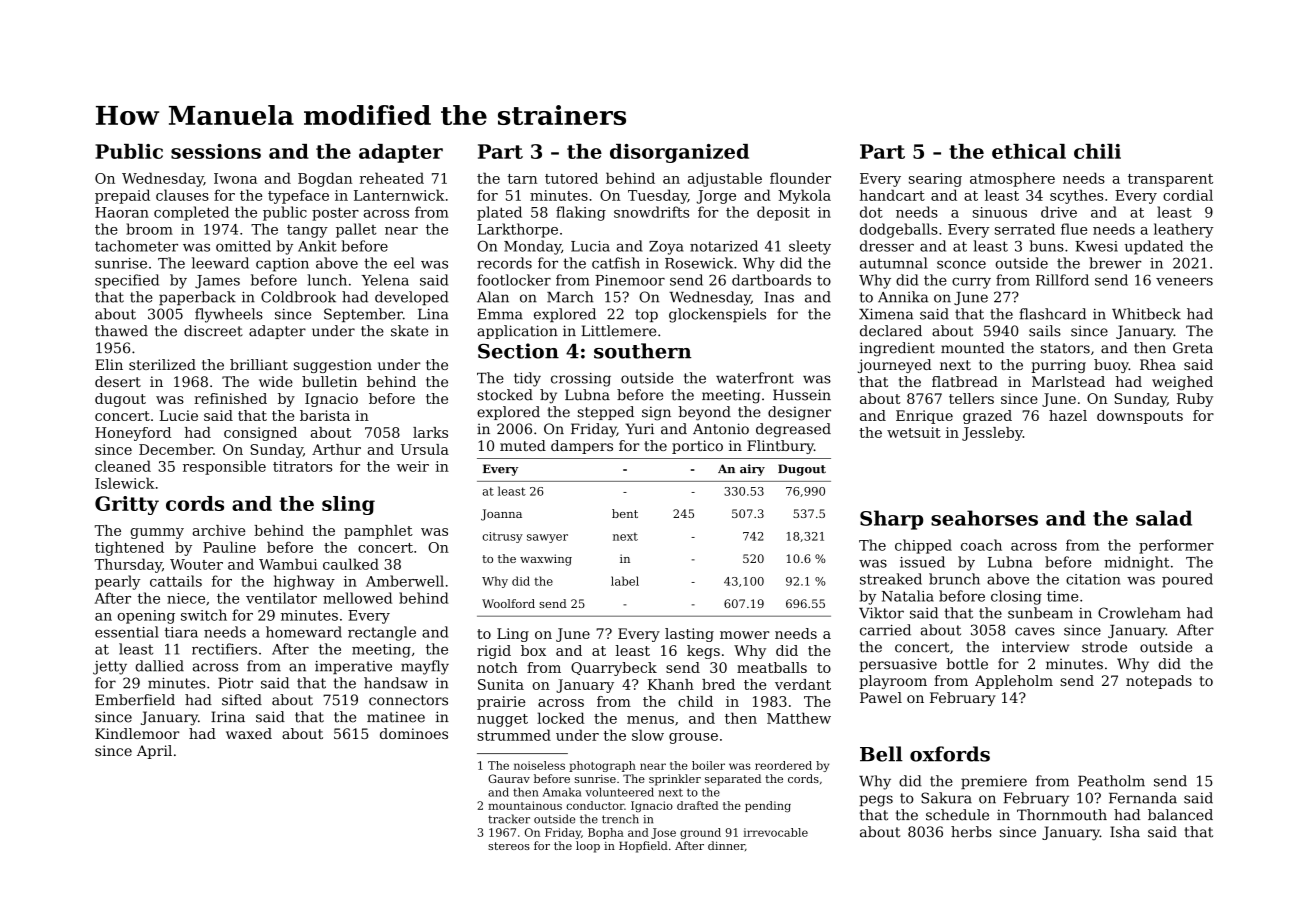  I want to click on flaking, so click(581, 213).
